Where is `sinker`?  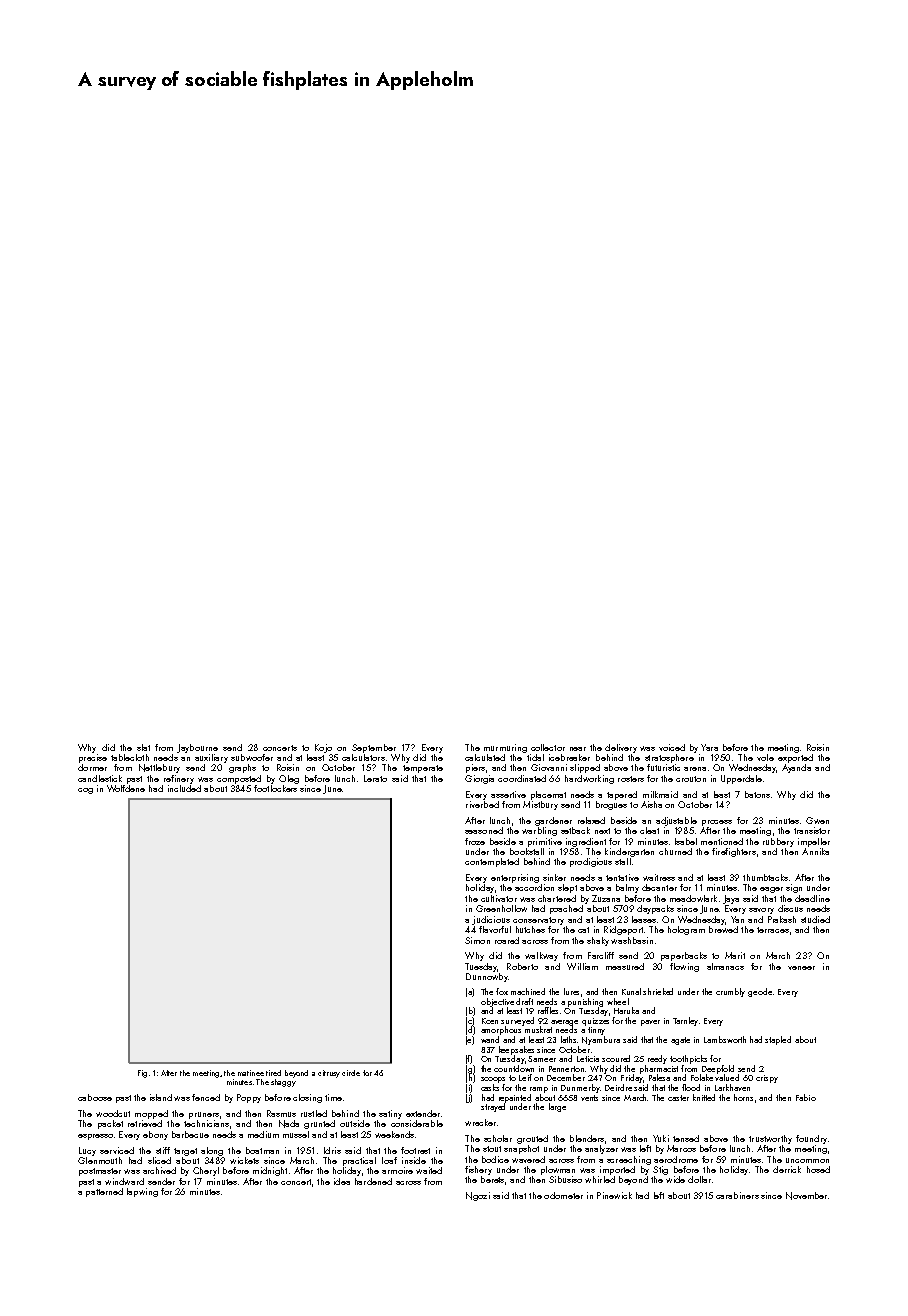
sinker is located at coordinates (554, 877).
